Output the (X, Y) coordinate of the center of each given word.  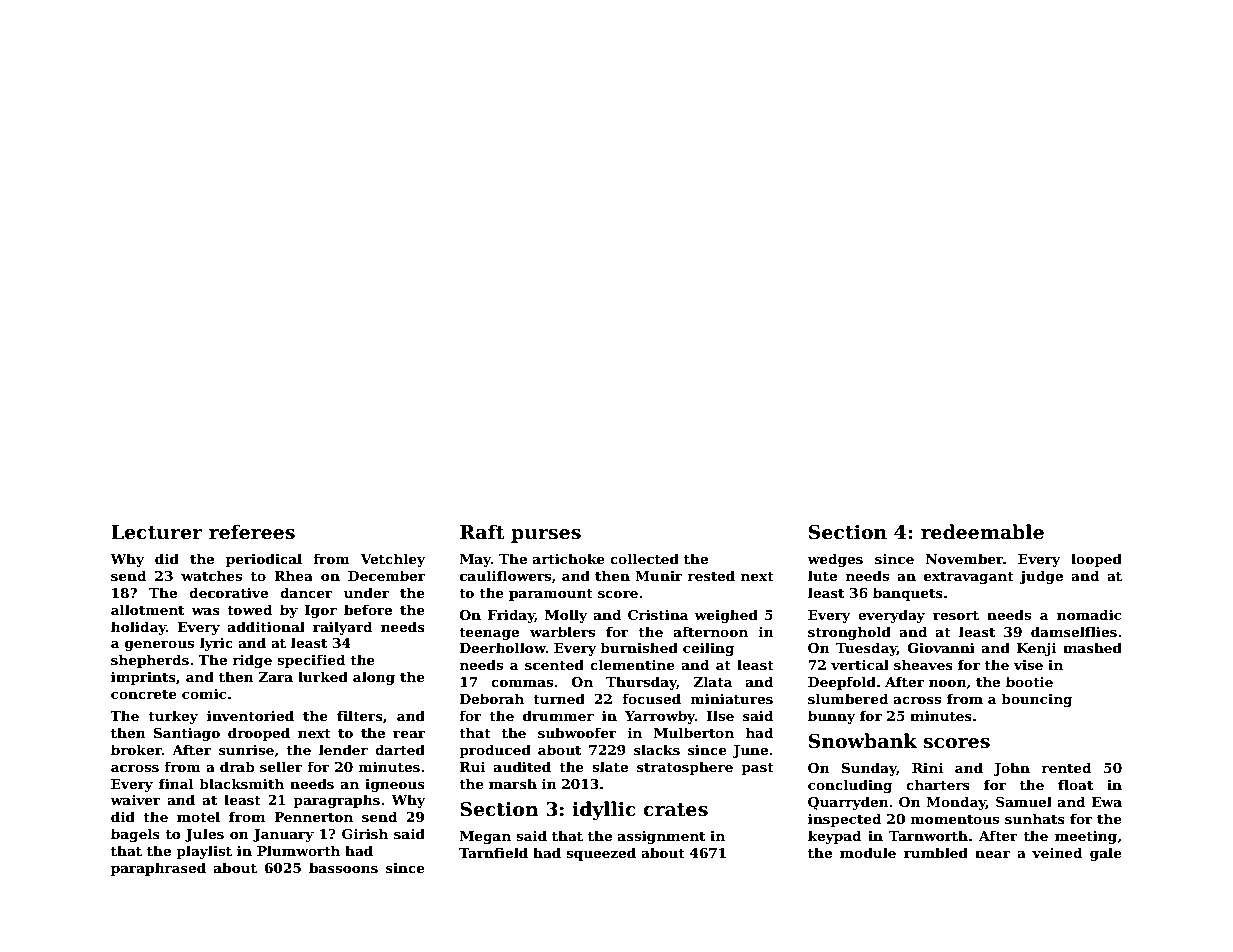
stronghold (849, 633)
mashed (1092, 647)
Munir (659, 576)
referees (252, 532)
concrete (144, 694)
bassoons (343, 867)
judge (1041, 577)
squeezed (601, 854)
